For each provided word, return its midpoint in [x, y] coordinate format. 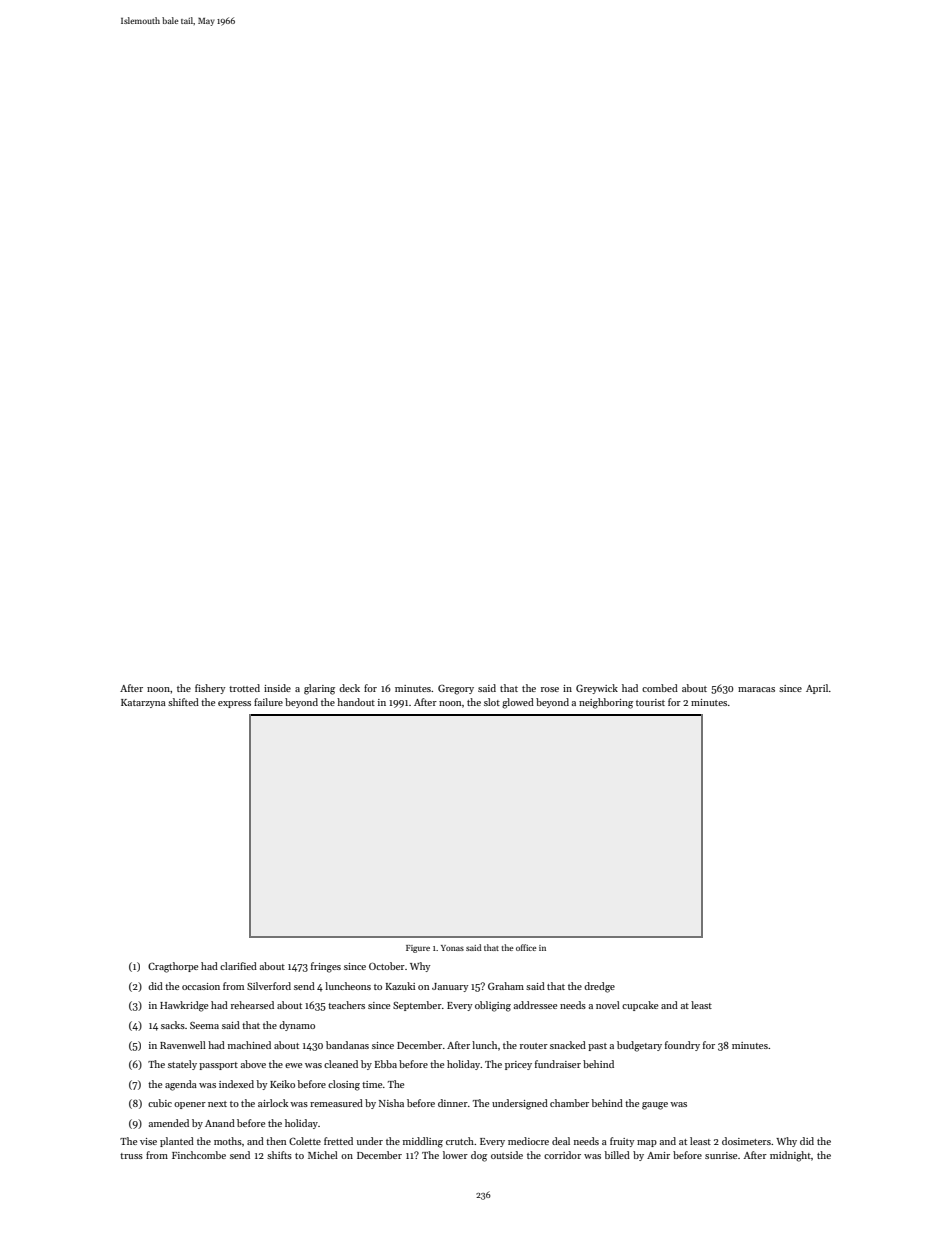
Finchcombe [199, 1155]
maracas [756, 689]
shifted [183, 702]
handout [356, 702]
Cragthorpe [173, 967]
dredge [599, 987]
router [534, 1046]
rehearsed [252, 1005]
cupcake [640, 1006]
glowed [518, 703]
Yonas [452, 948]
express [234, 704]
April [817, 689]
